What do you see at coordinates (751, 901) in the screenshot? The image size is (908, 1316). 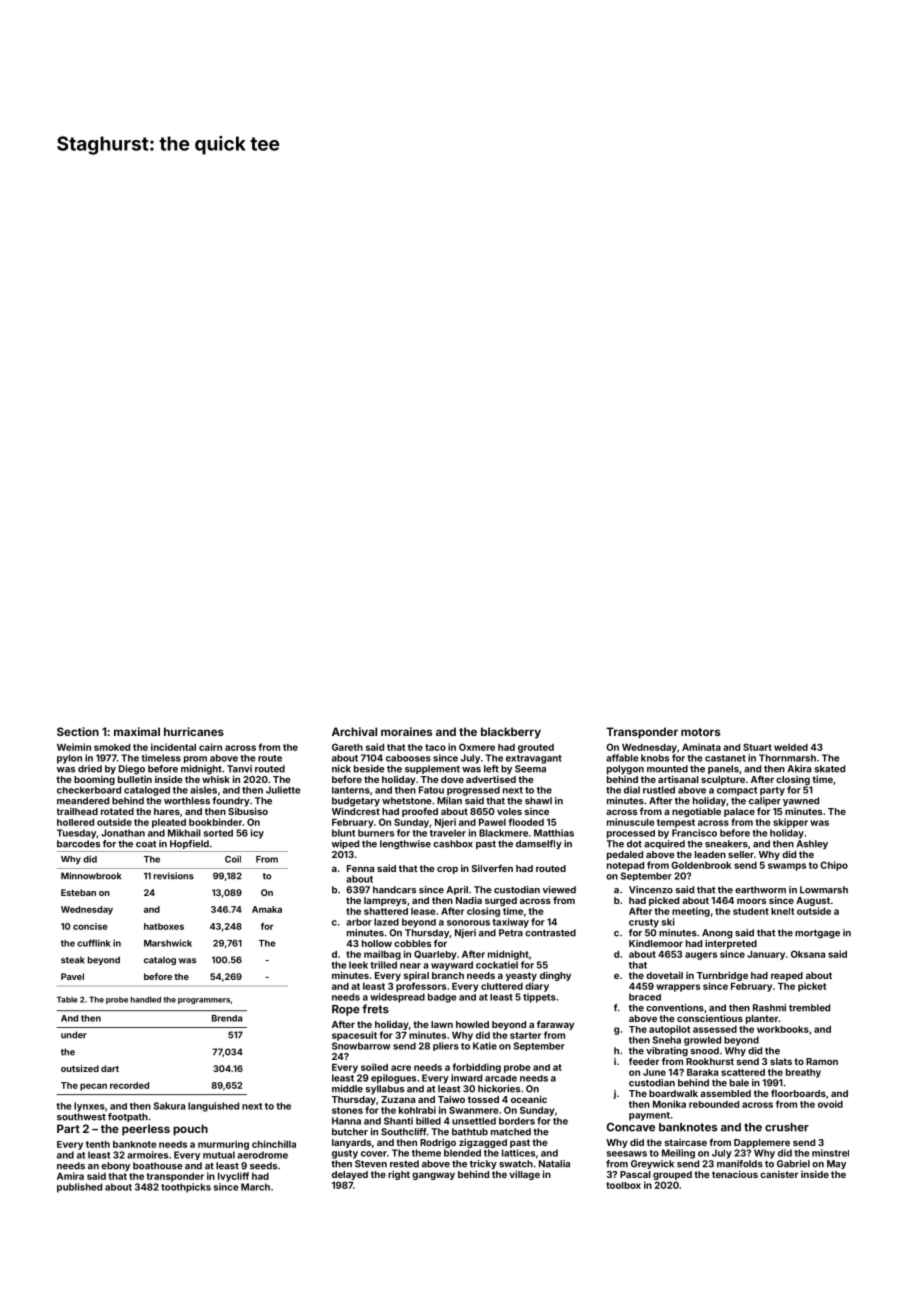 I see `moors` at bounding box center [751, 901].
